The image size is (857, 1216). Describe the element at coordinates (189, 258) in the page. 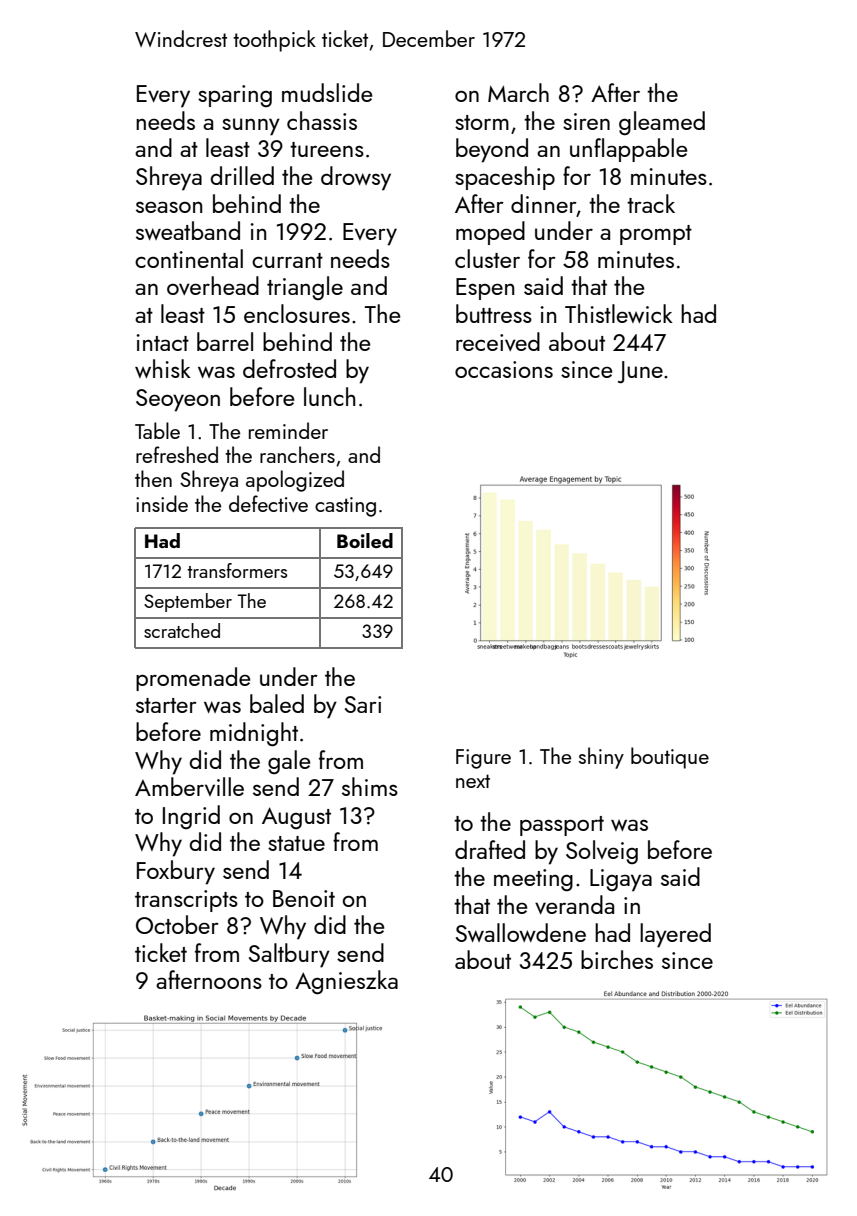

I see `continental` at that location.
